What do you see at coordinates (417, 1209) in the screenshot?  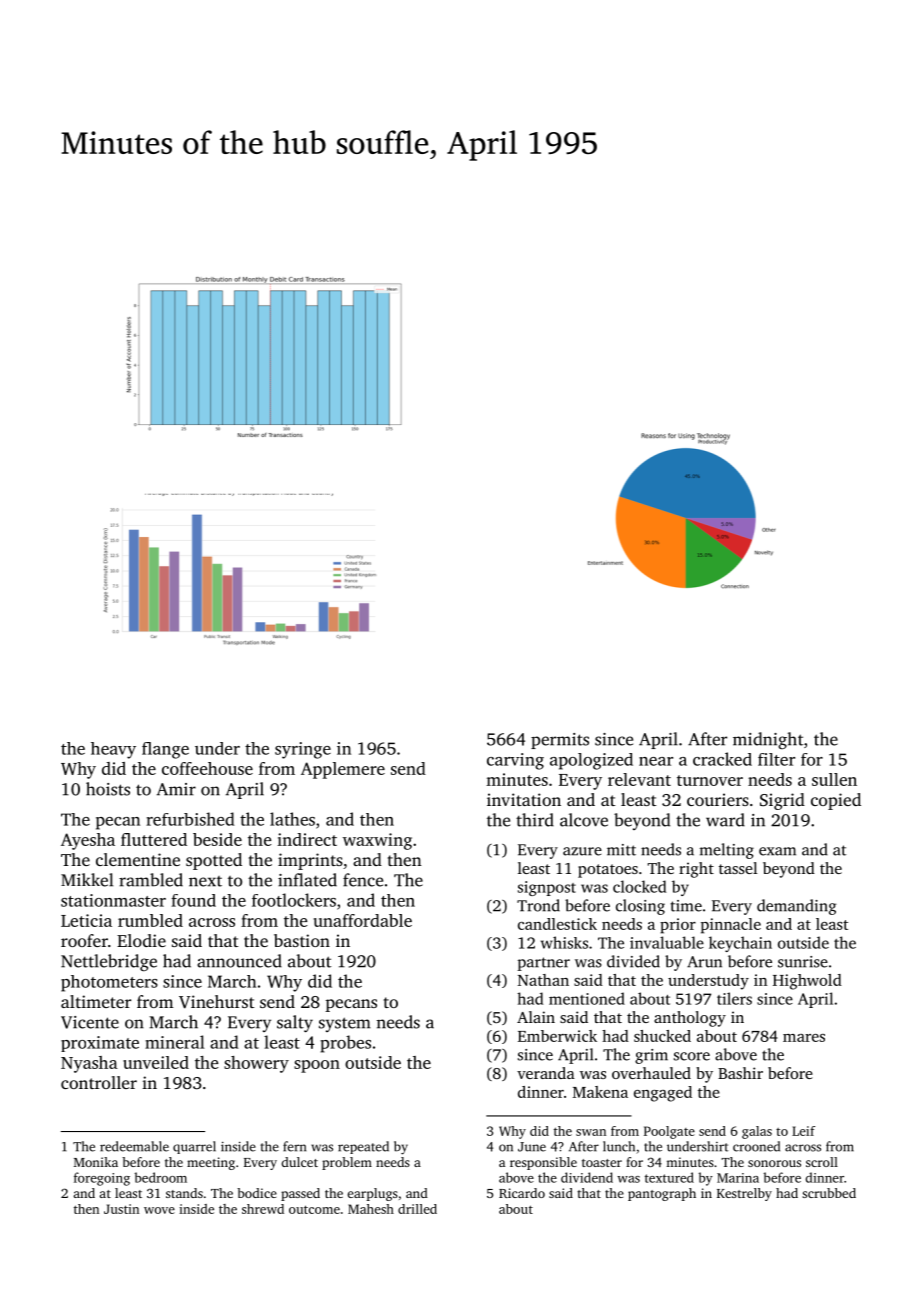 I see `drilled` at bounding box center [417, 1209].
